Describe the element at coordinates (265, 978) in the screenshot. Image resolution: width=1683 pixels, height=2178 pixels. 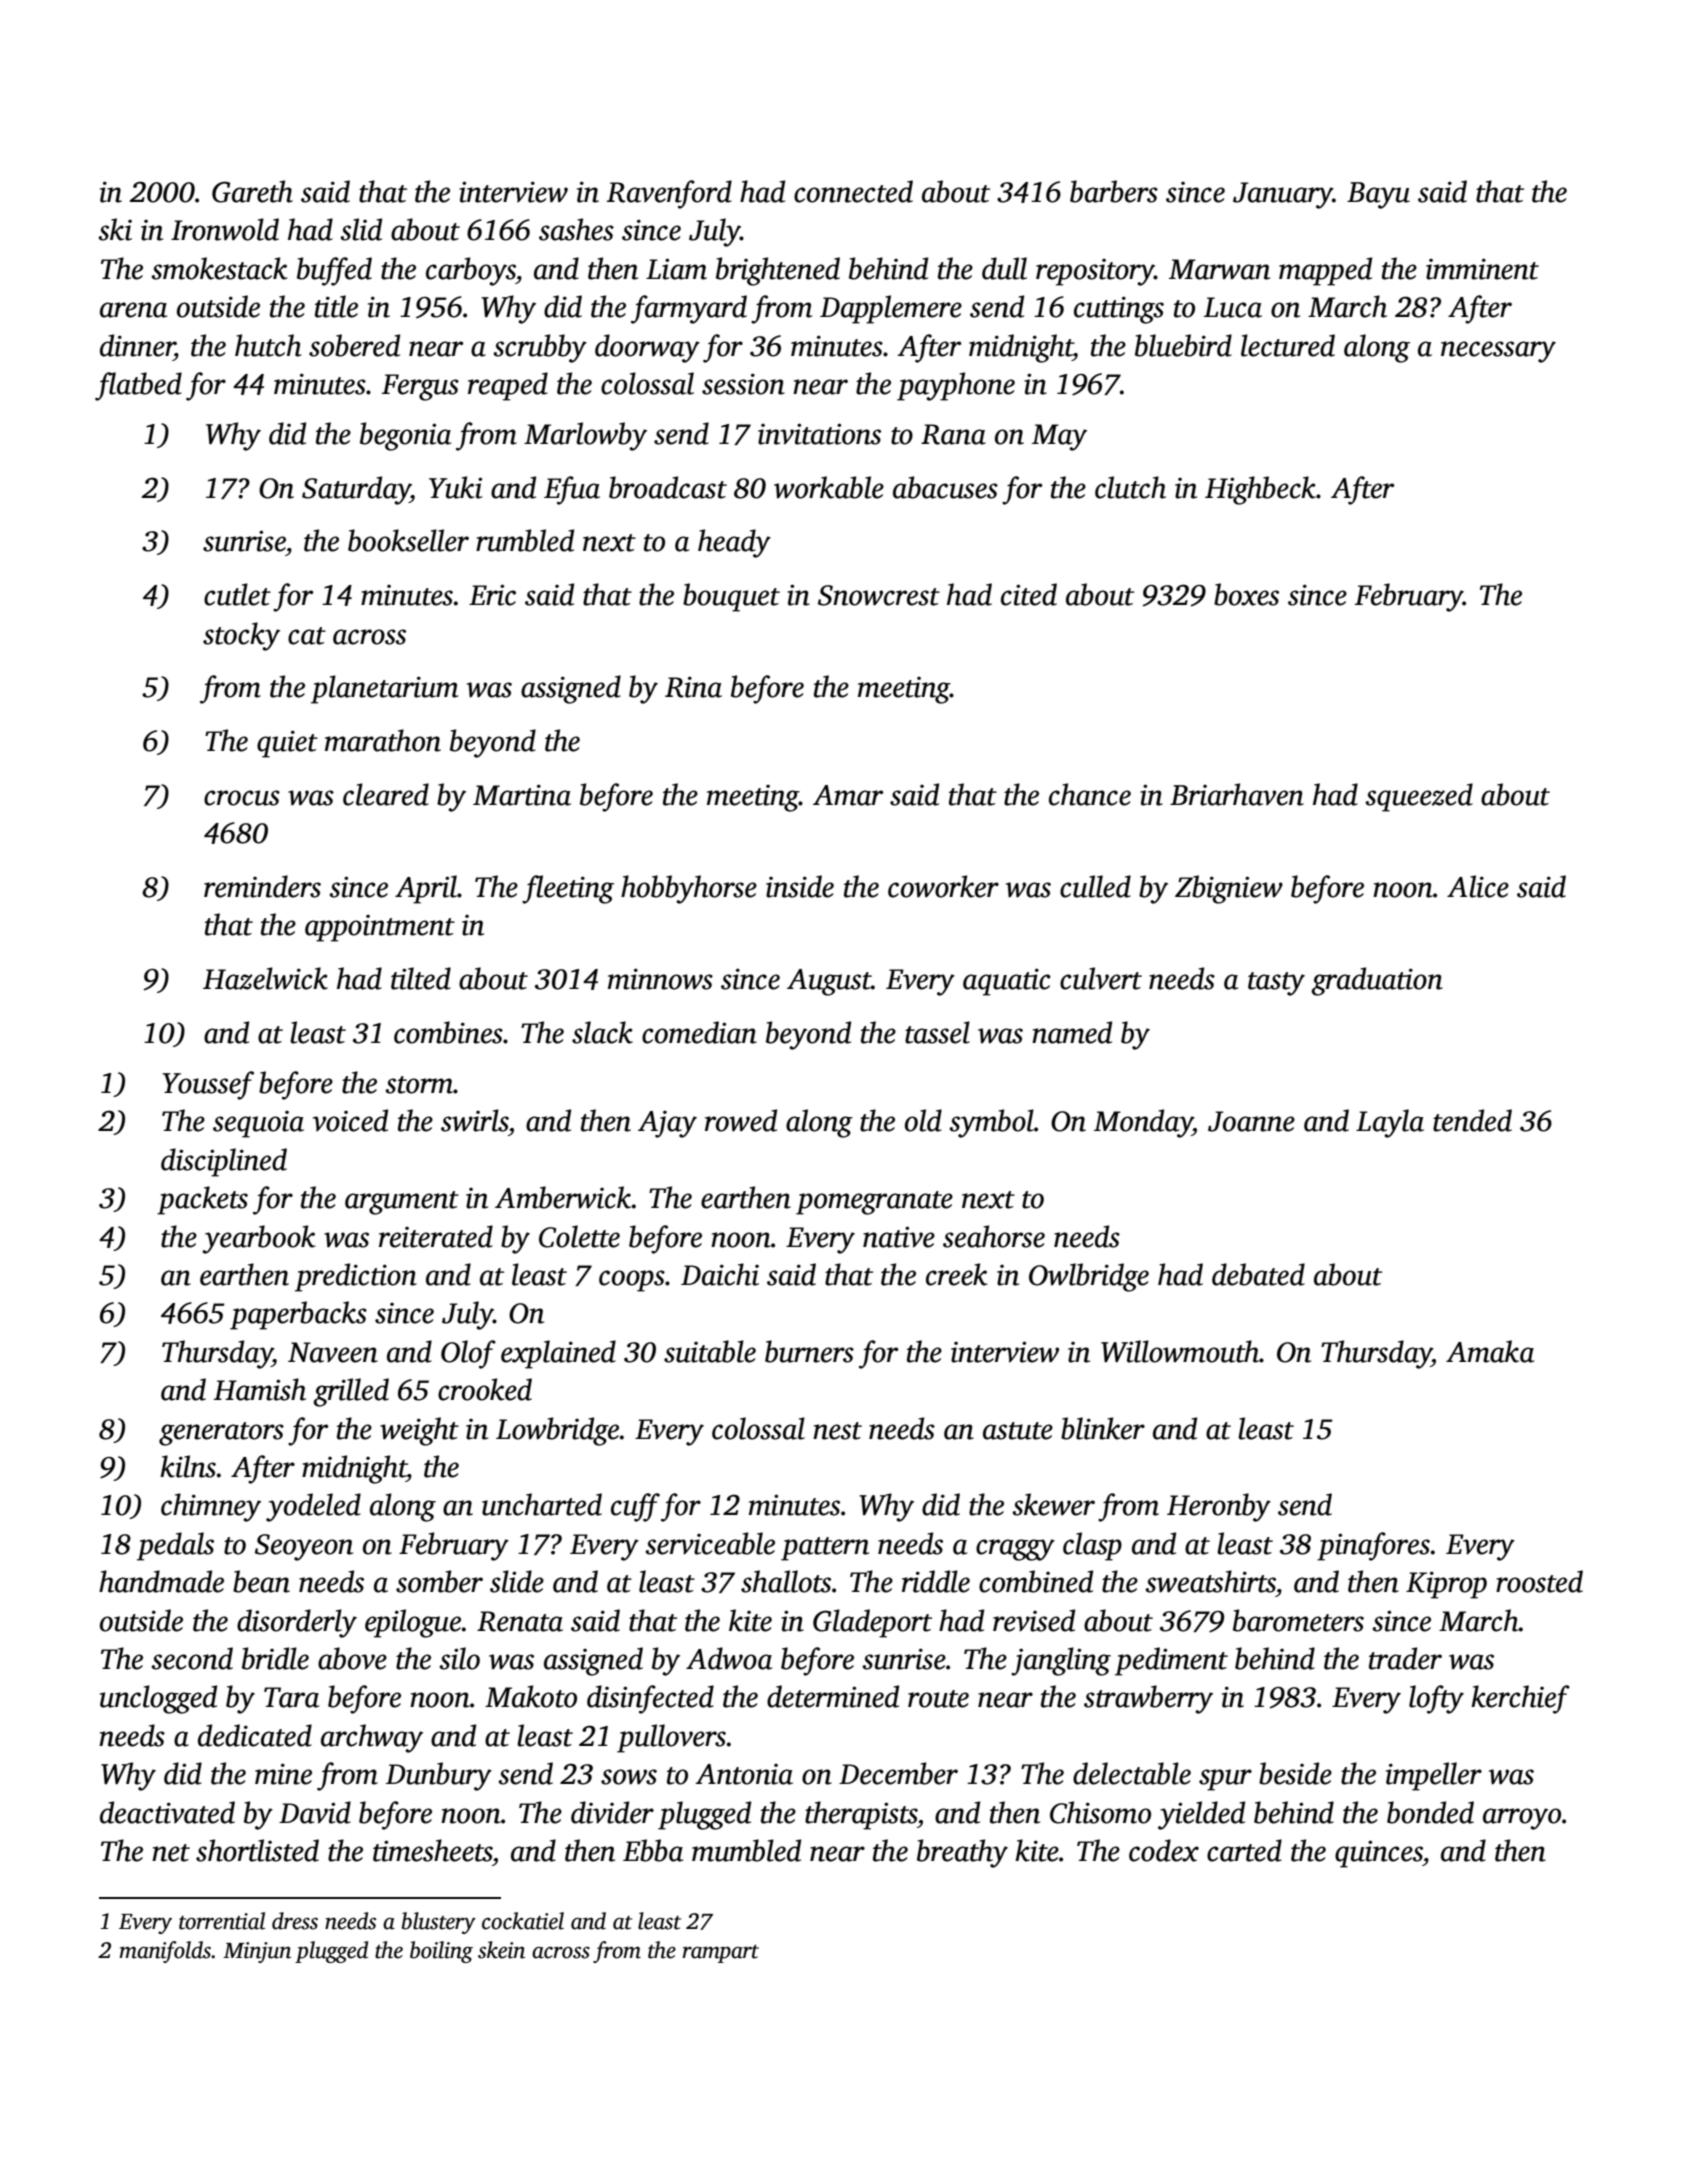
I see `Hazelwick` at that location.
